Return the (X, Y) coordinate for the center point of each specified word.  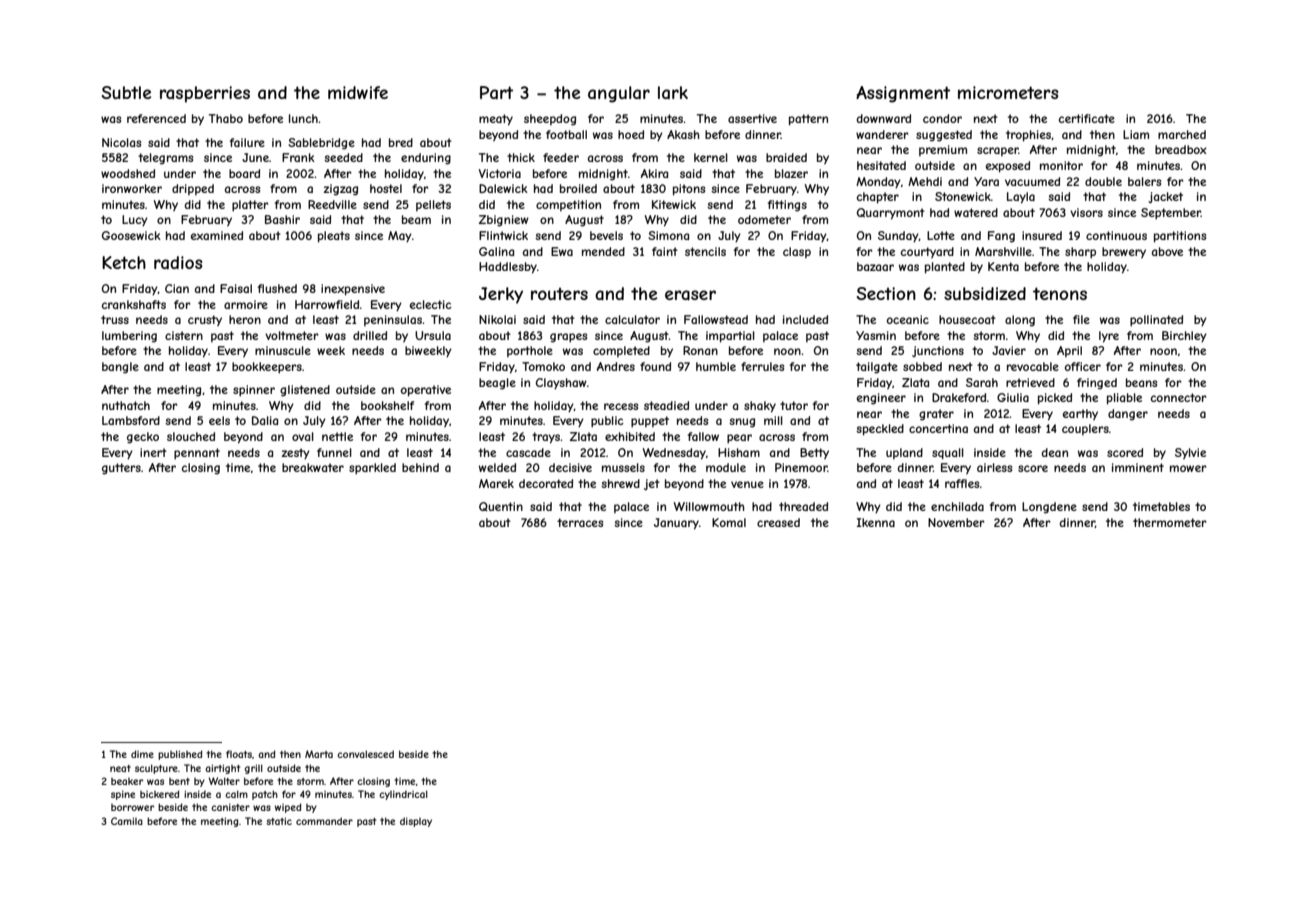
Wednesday (674, 454)
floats (239, 754)
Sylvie (1190, 453)
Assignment (903, 94)
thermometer (1170, 522)
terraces (580, 522)
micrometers (1008, 92)
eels (219, 420)
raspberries (205, 94)
